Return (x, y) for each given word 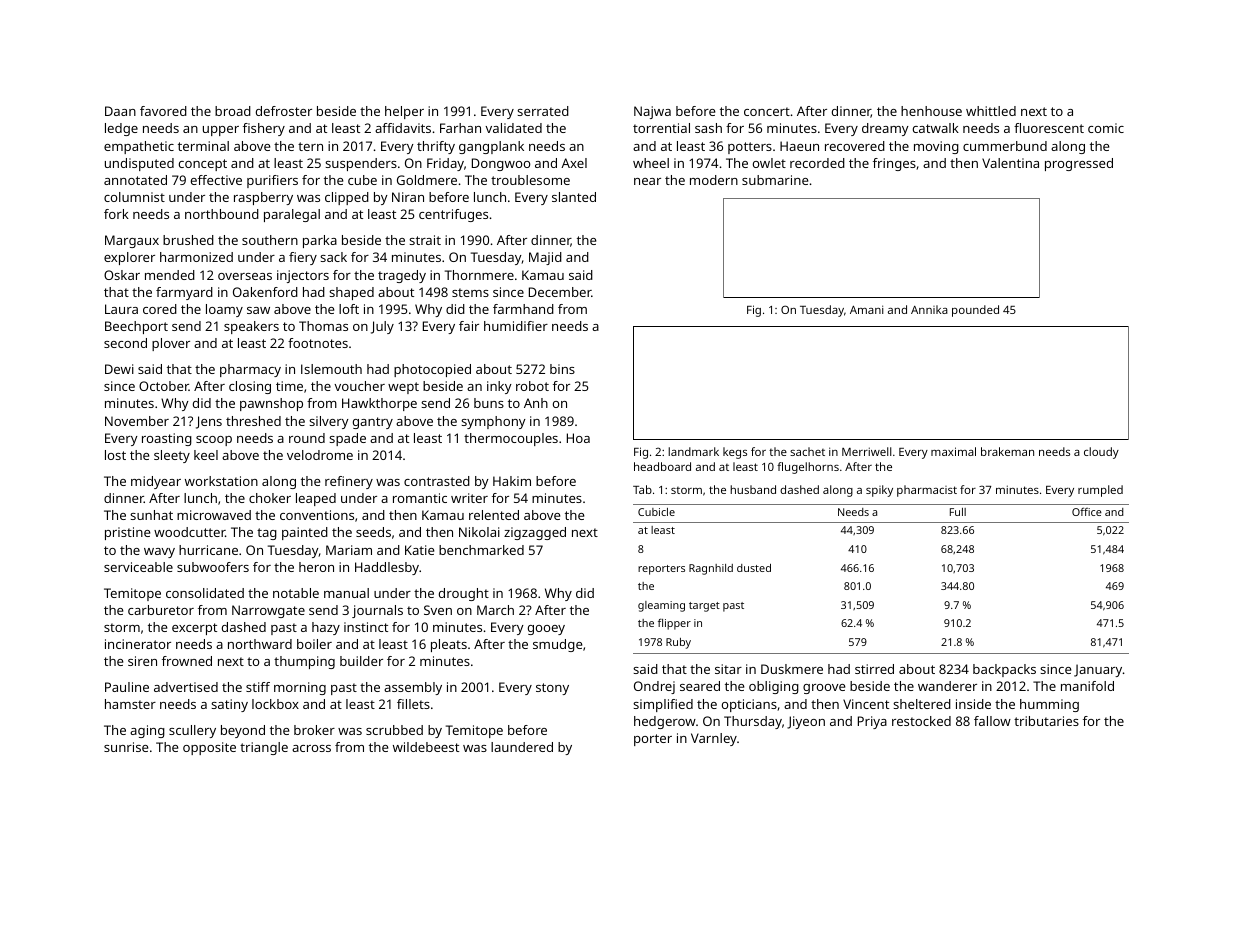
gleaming (661, 606)
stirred (874, 669)
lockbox (275, 704)
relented (494, 515)
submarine (775, 180)
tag (267, 534)
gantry (373, 423)
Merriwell (867, 451)
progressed (1079, 164)
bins (562, 369)
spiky (879, 491)
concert (767, 111)
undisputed (139, 164)
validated (513, 128)
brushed (188, 240)
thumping (304, 662)
